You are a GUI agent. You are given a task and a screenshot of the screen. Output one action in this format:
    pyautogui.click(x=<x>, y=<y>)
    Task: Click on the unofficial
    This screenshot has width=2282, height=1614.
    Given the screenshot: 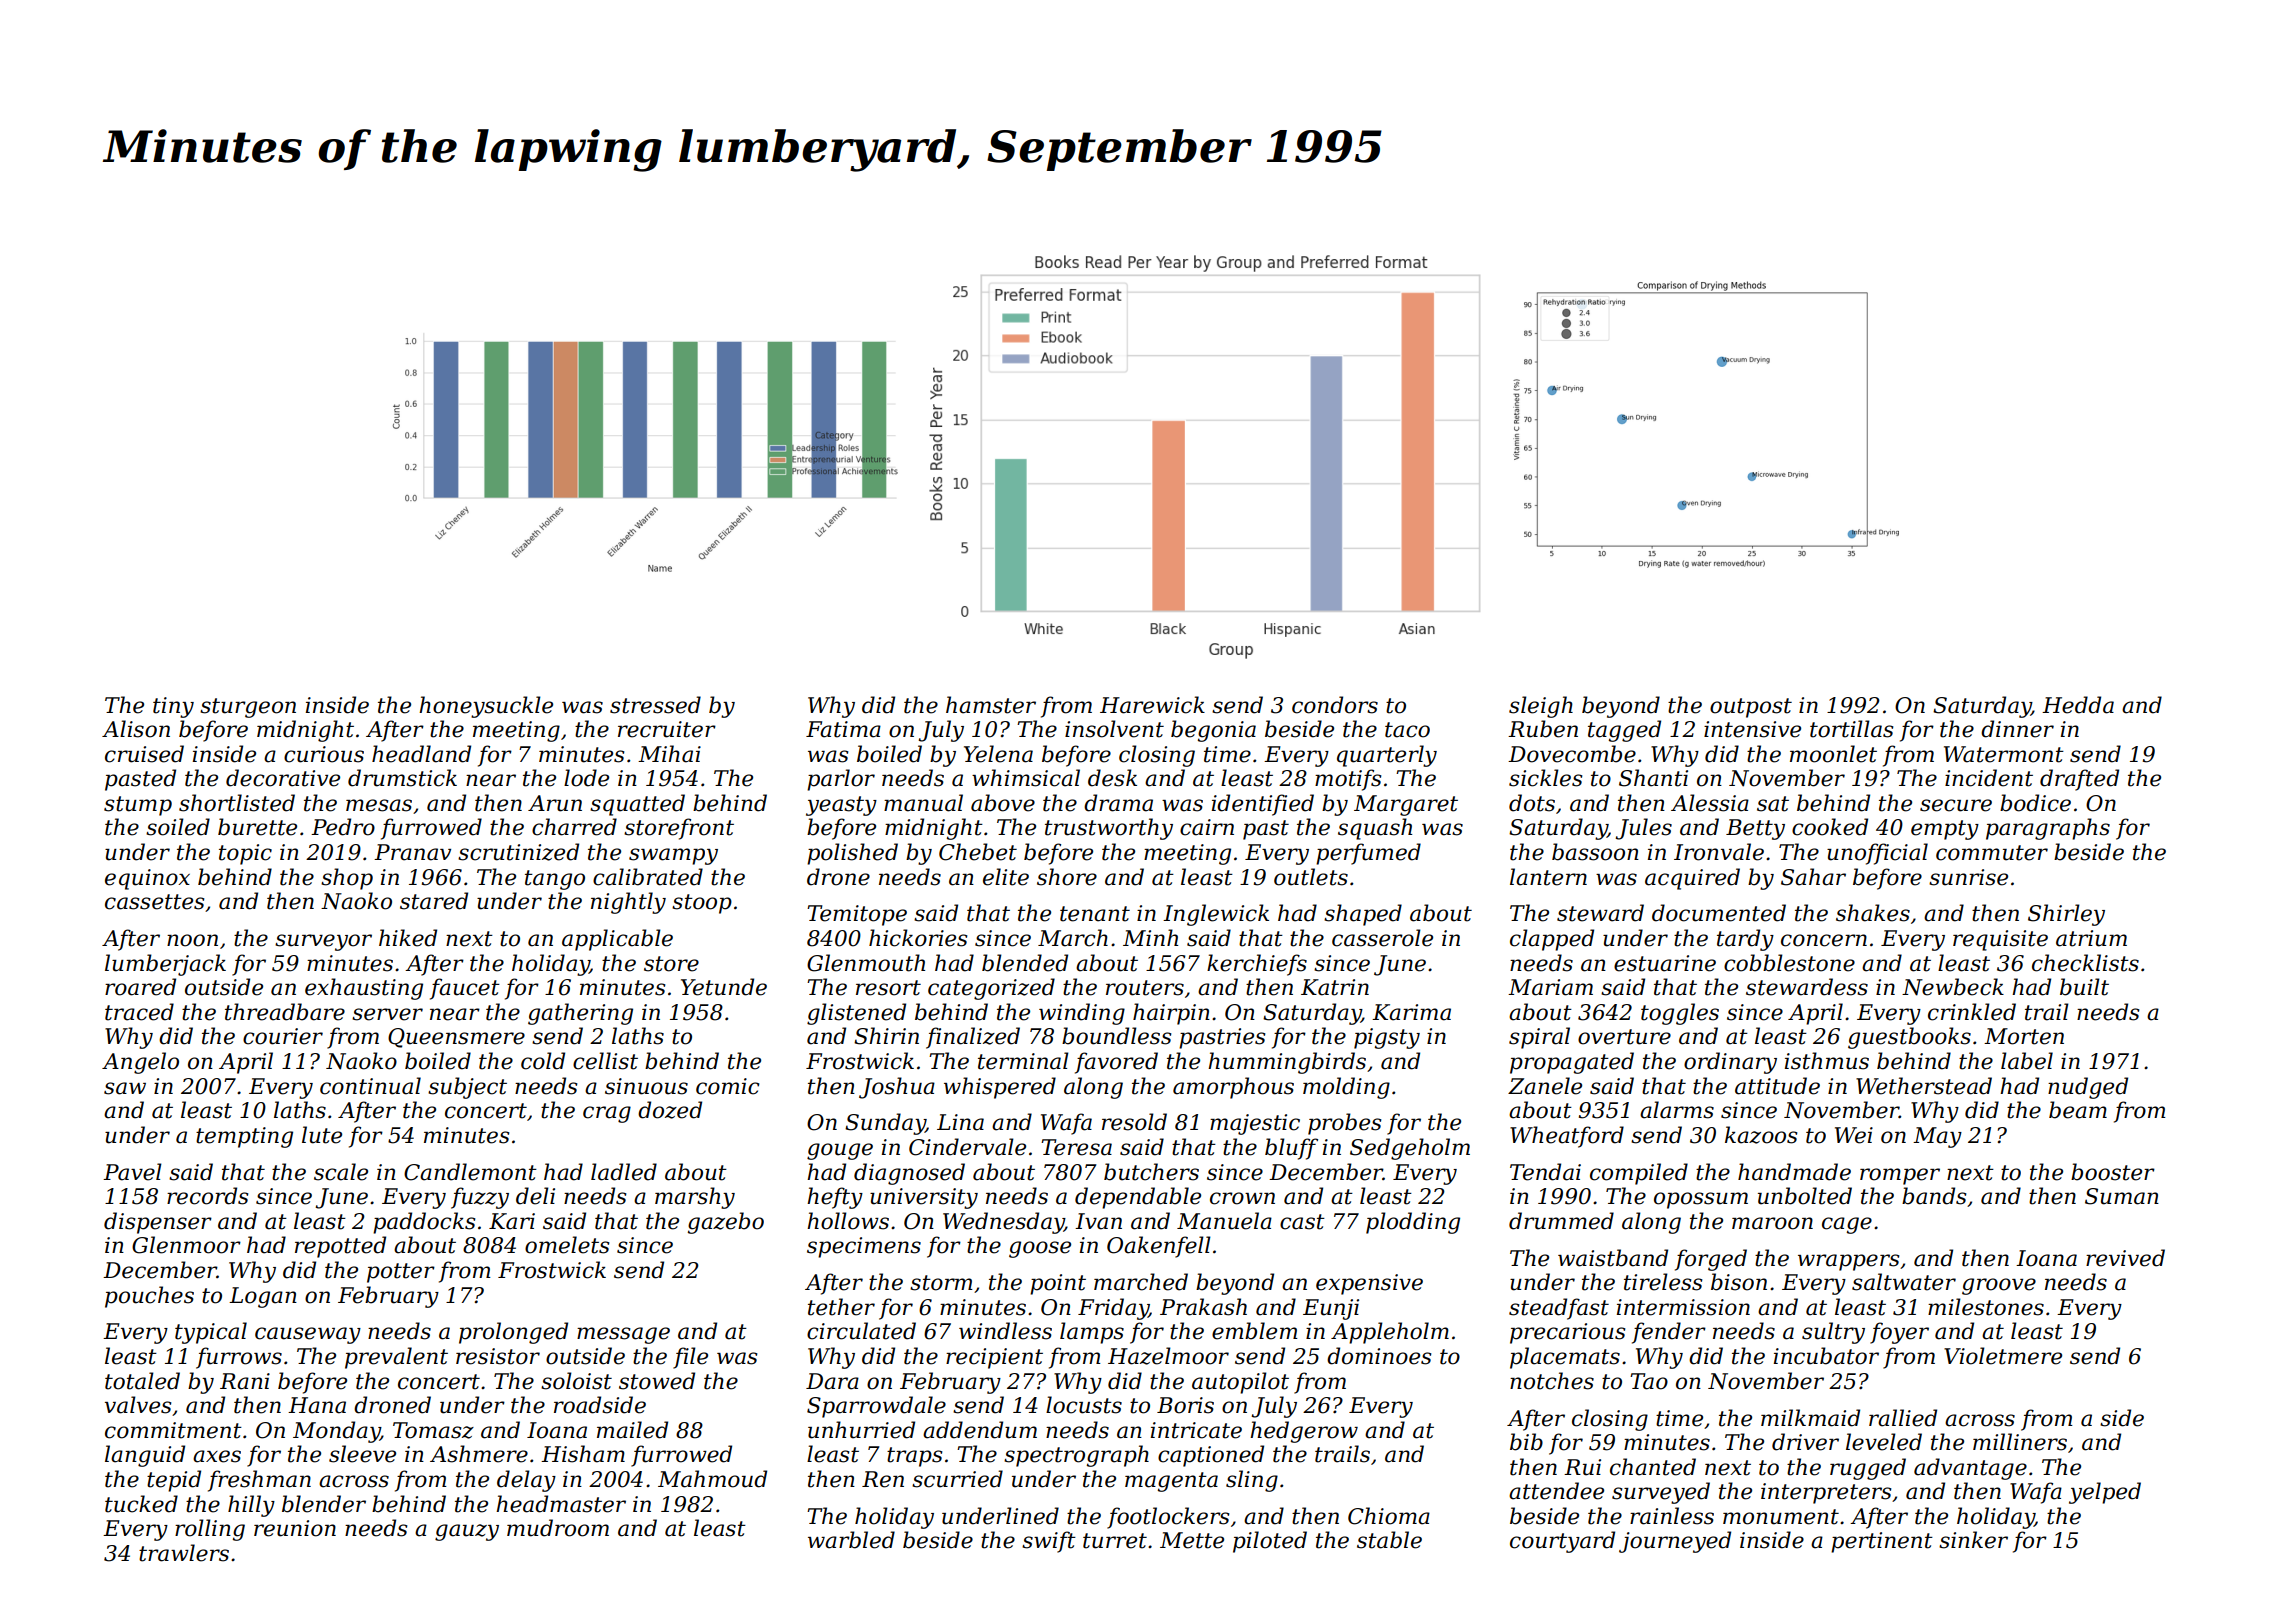 What is the action you would take?
    pyautogui.click(x=1877, y=854)
